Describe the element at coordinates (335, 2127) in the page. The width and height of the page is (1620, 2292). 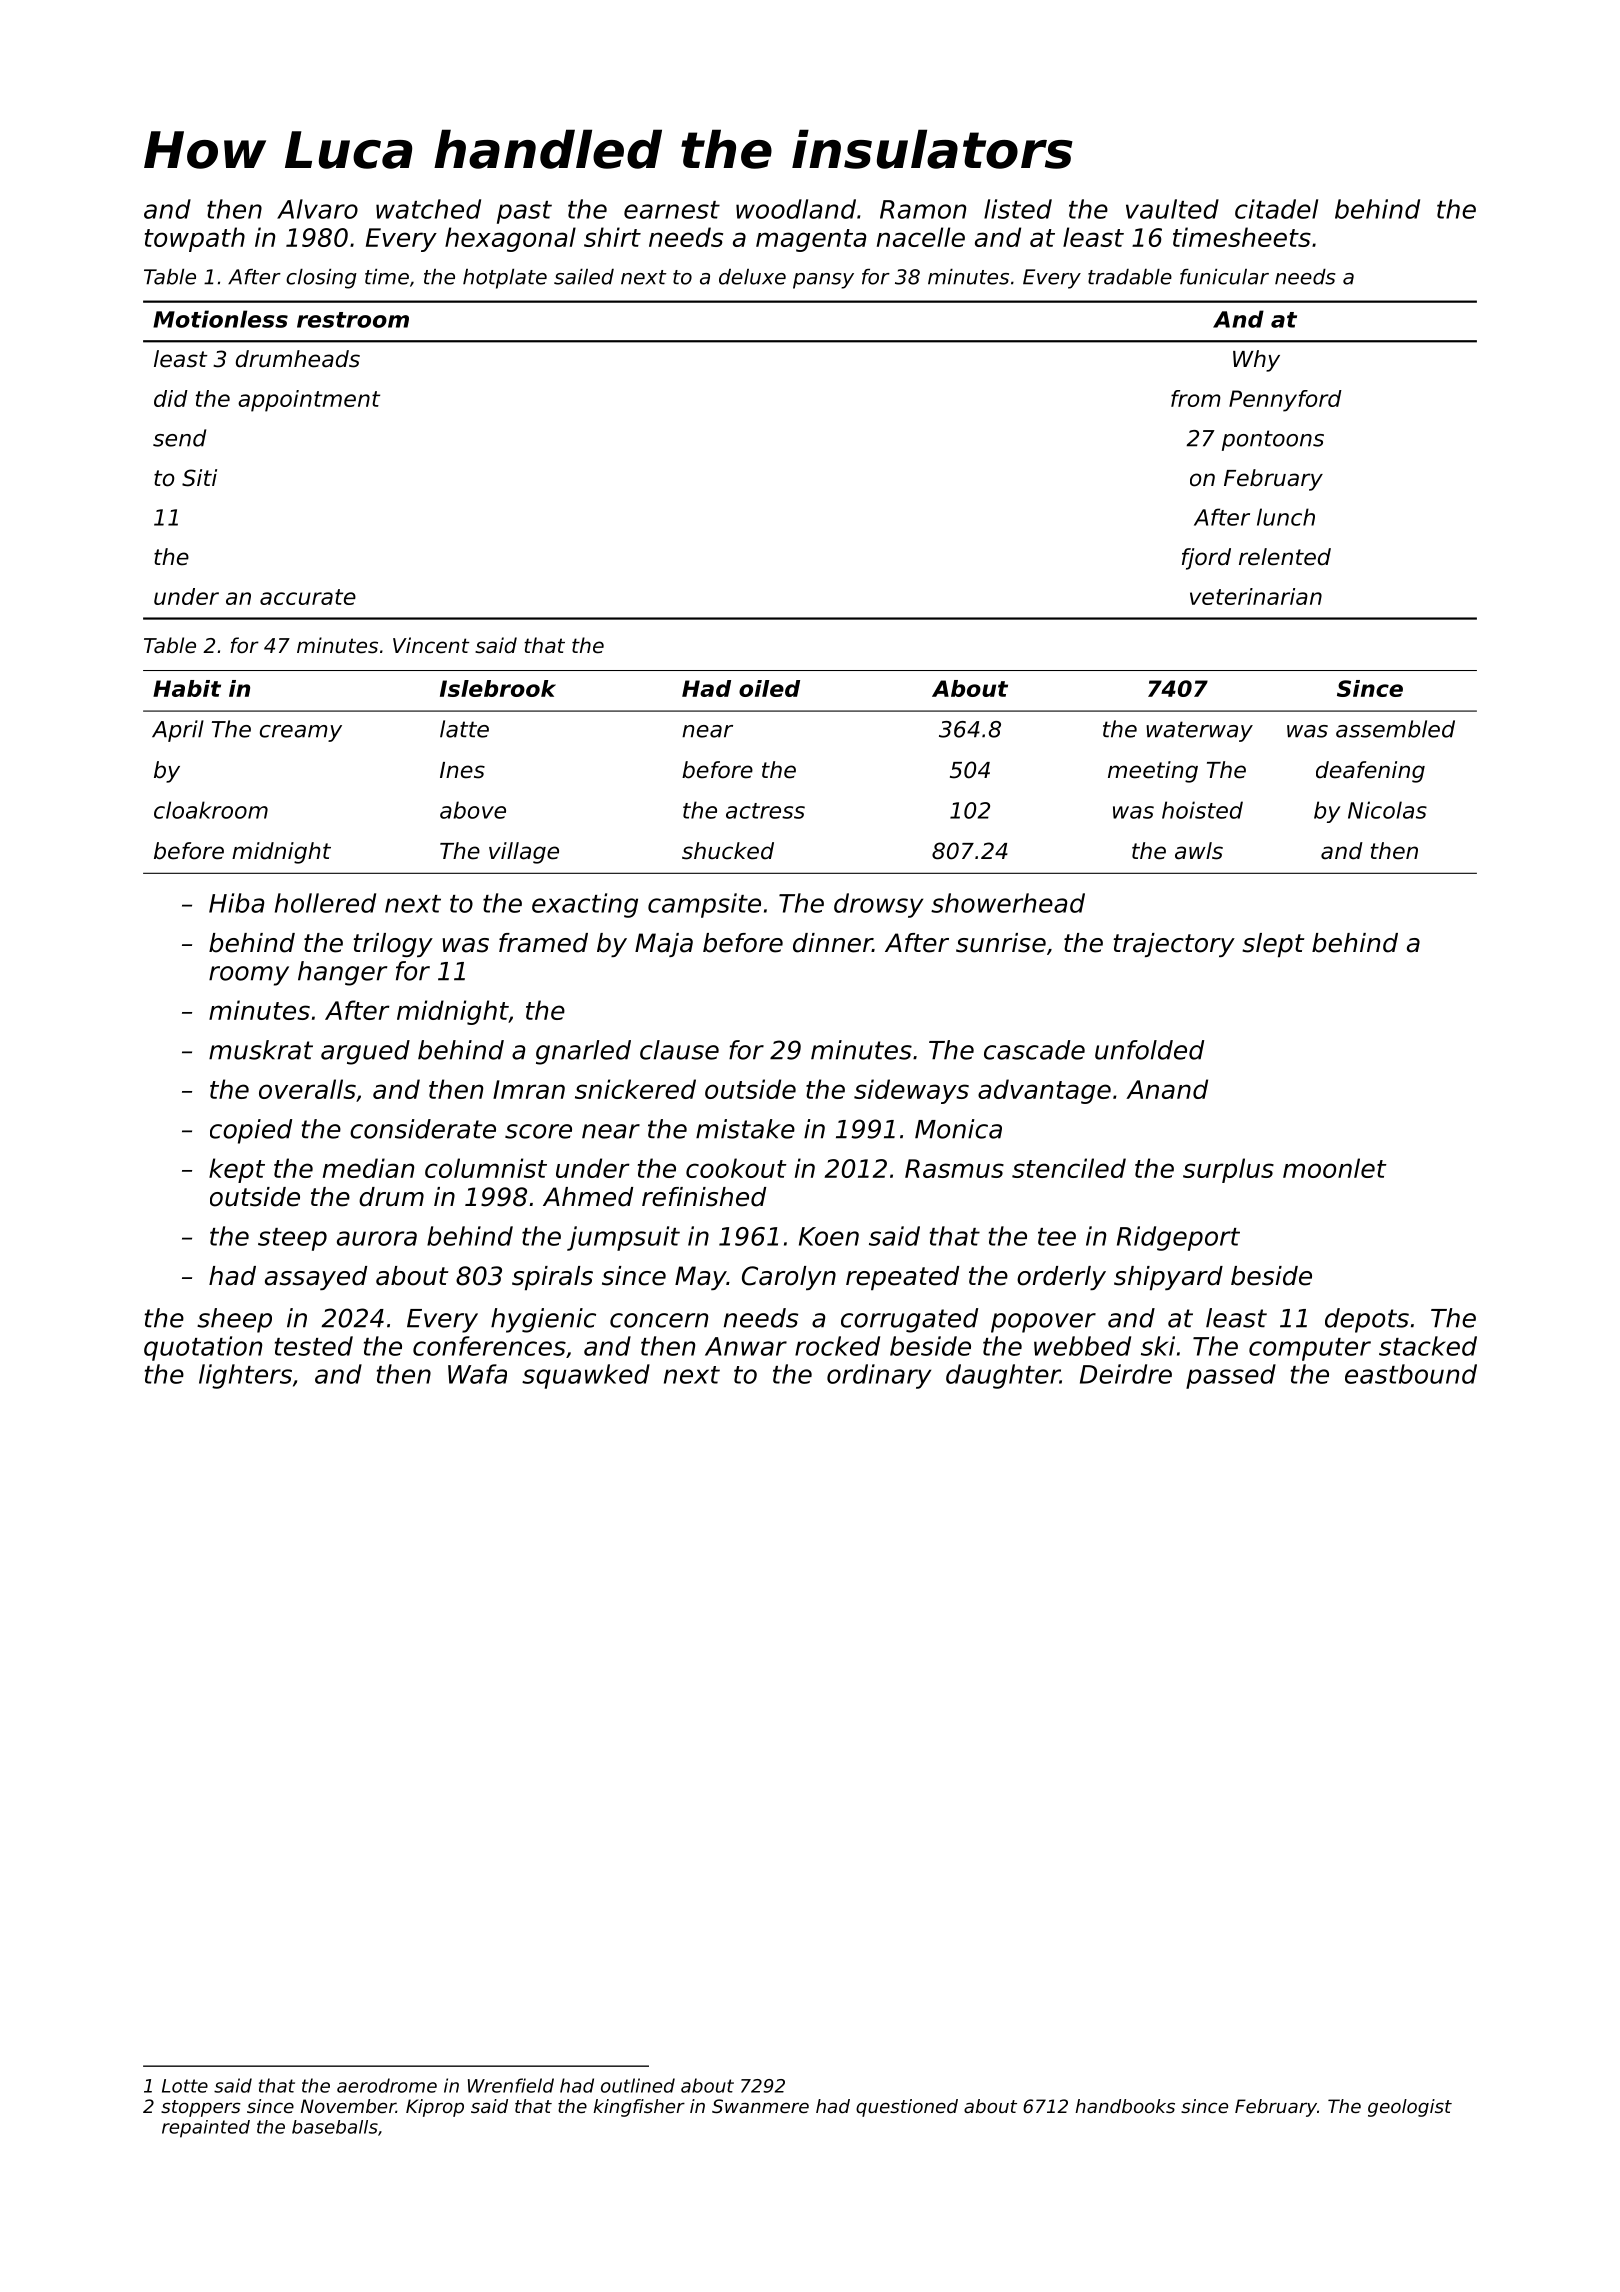
I see `baseballs` at that location.
